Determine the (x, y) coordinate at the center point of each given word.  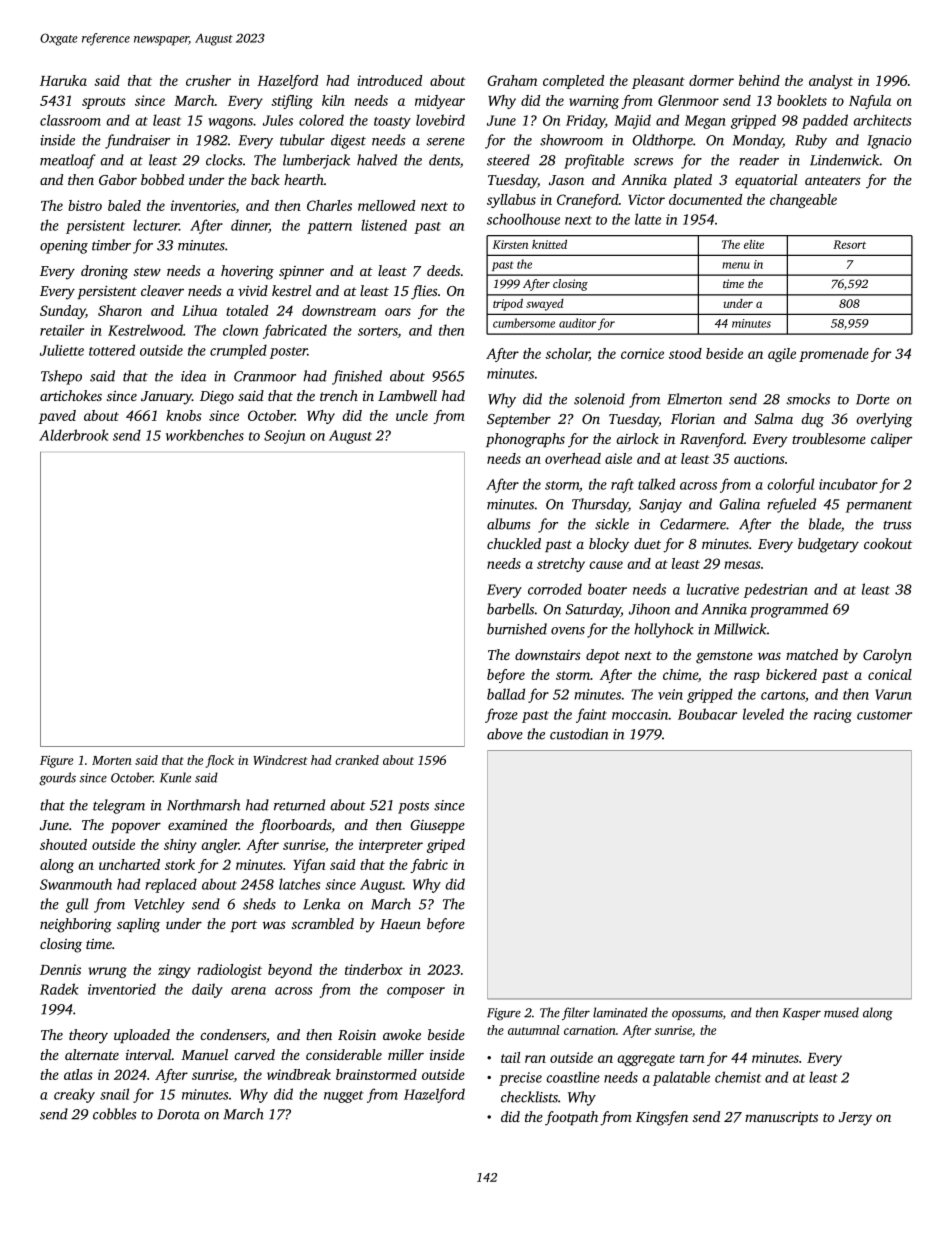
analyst (831, 82)
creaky (74, 1095)
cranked (357, 760)
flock (220, 761)
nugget (343, 1097)
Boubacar (707, 714)
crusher (208, 80)
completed (573, 82)
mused (841, 1012)
